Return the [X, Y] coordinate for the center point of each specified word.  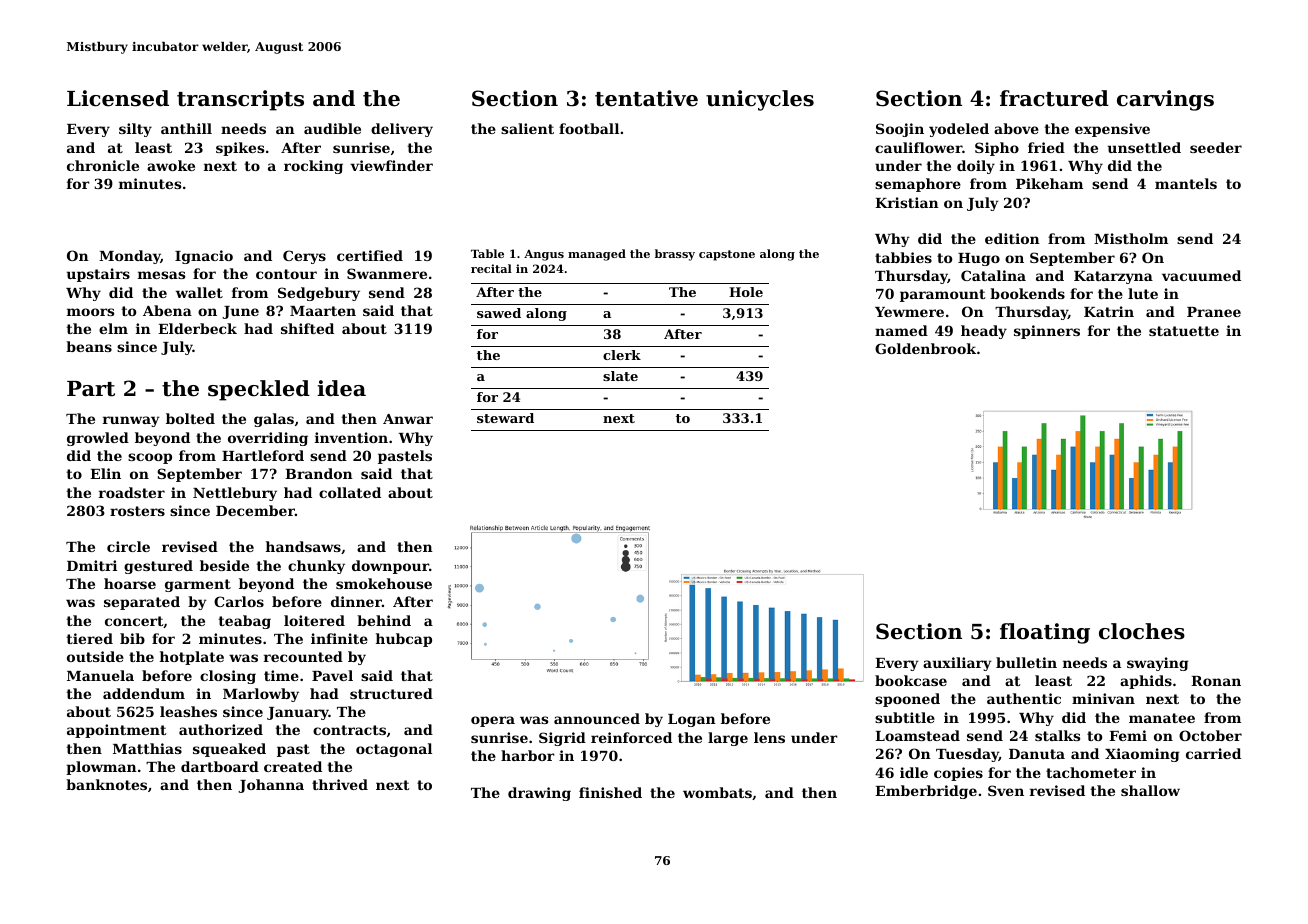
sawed [499, 313]
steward [505, 418]
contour [286, 274]
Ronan [1216, 681]
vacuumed [1201, 275]
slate [620, 376]
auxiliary [957, 664]
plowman [101, 768]
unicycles [760, 100]
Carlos [239, 601]
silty [135, 130]
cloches [1142, 631]
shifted [307, 328]
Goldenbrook [925, 348]
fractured [1054, 98]
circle [128, 546]
